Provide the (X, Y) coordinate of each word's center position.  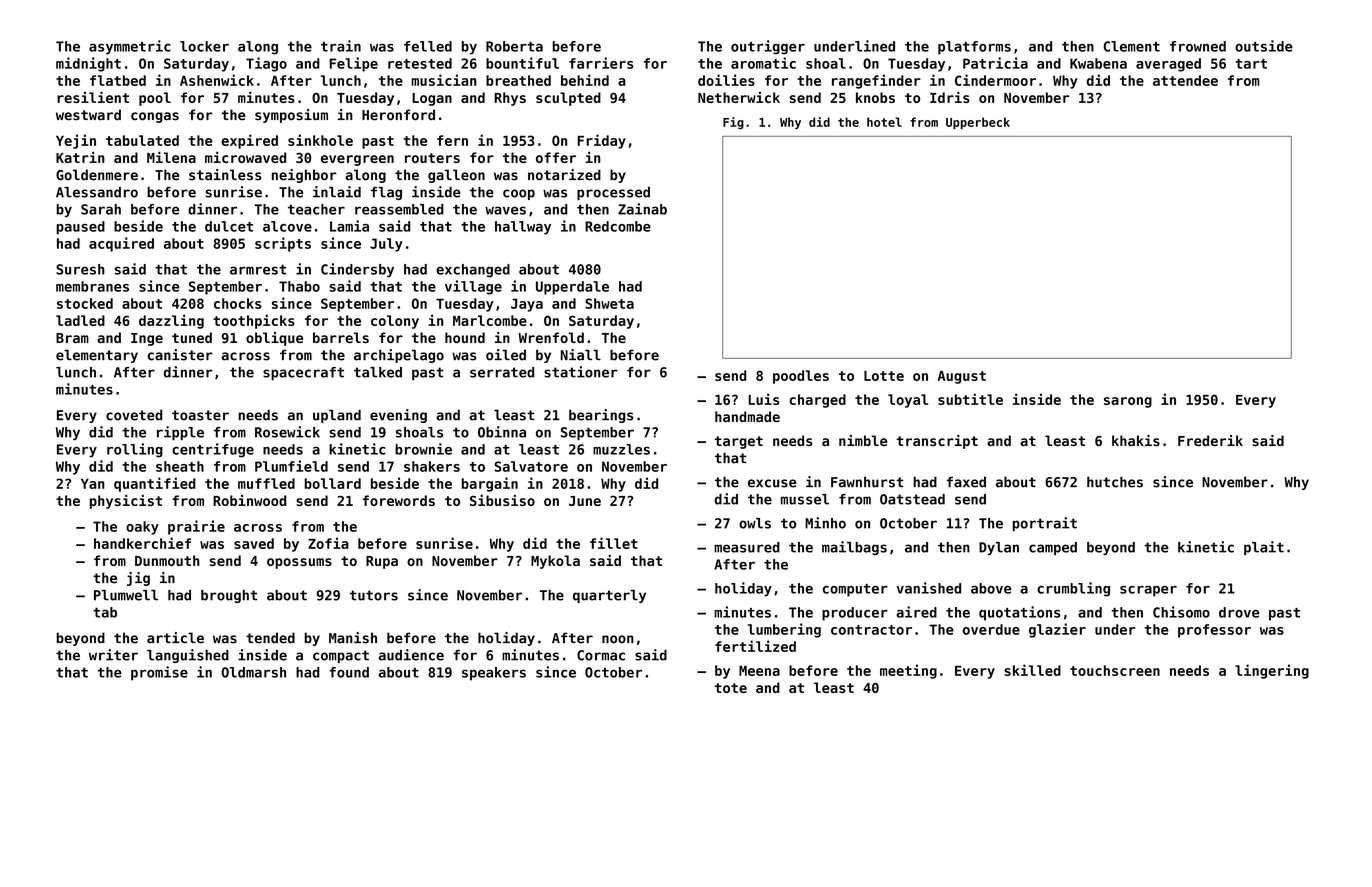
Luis (763, 399)
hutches (1115, 482)
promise (159, 673)
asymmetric (130, 47)
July (386, 245)
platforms (974, 48)
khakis (1136, 440)
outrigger (768, 47)
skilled (1032, 670)
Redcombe (618, 226)
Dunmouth (167, 560)
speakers (494, 674)
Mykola (555, 562)
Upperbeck (978, 123)
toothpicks (254, 321)
